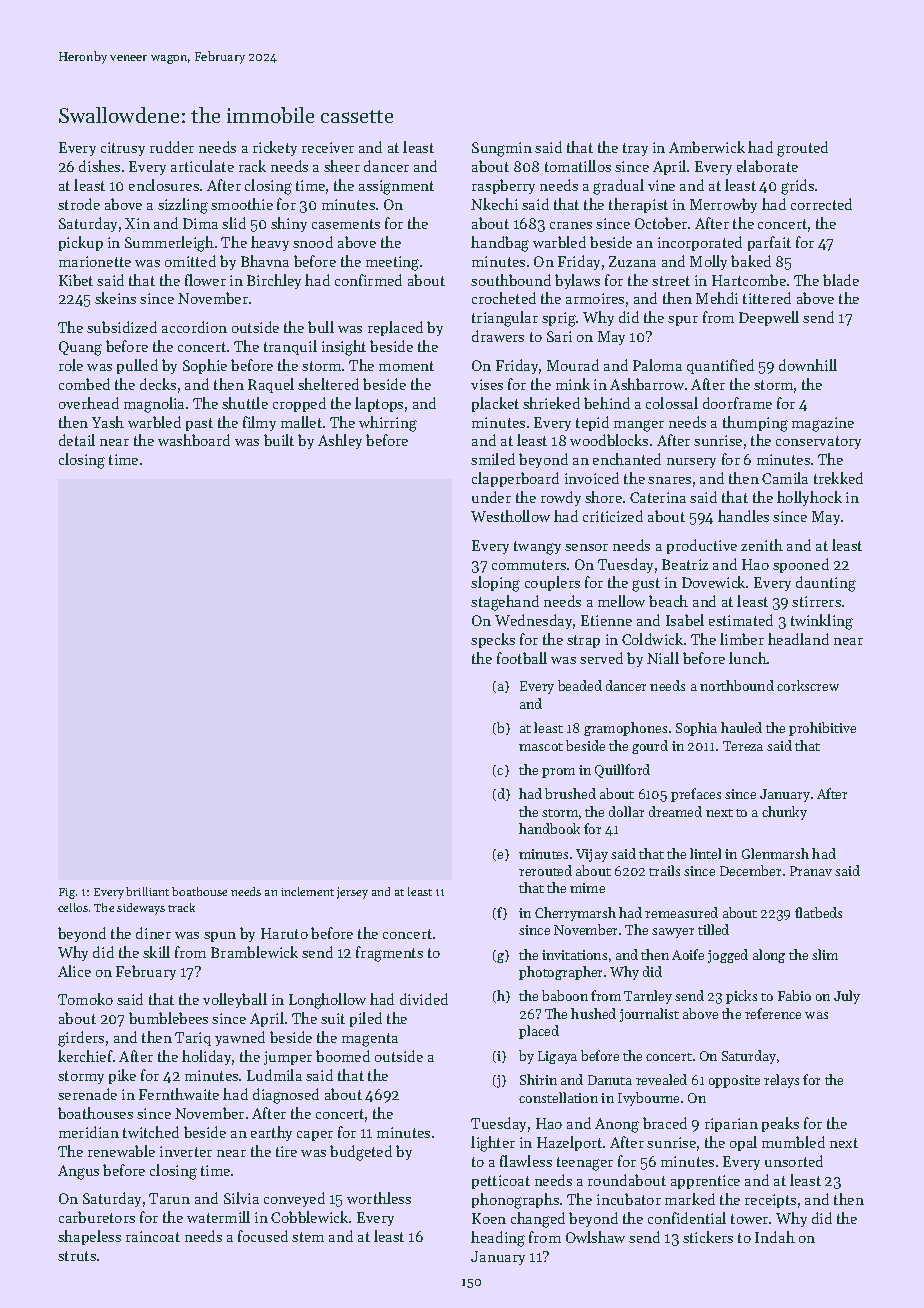 Image resolution: width=924 pixels, height=1308 pixels. I want to click on detail, so click(77, 440).
